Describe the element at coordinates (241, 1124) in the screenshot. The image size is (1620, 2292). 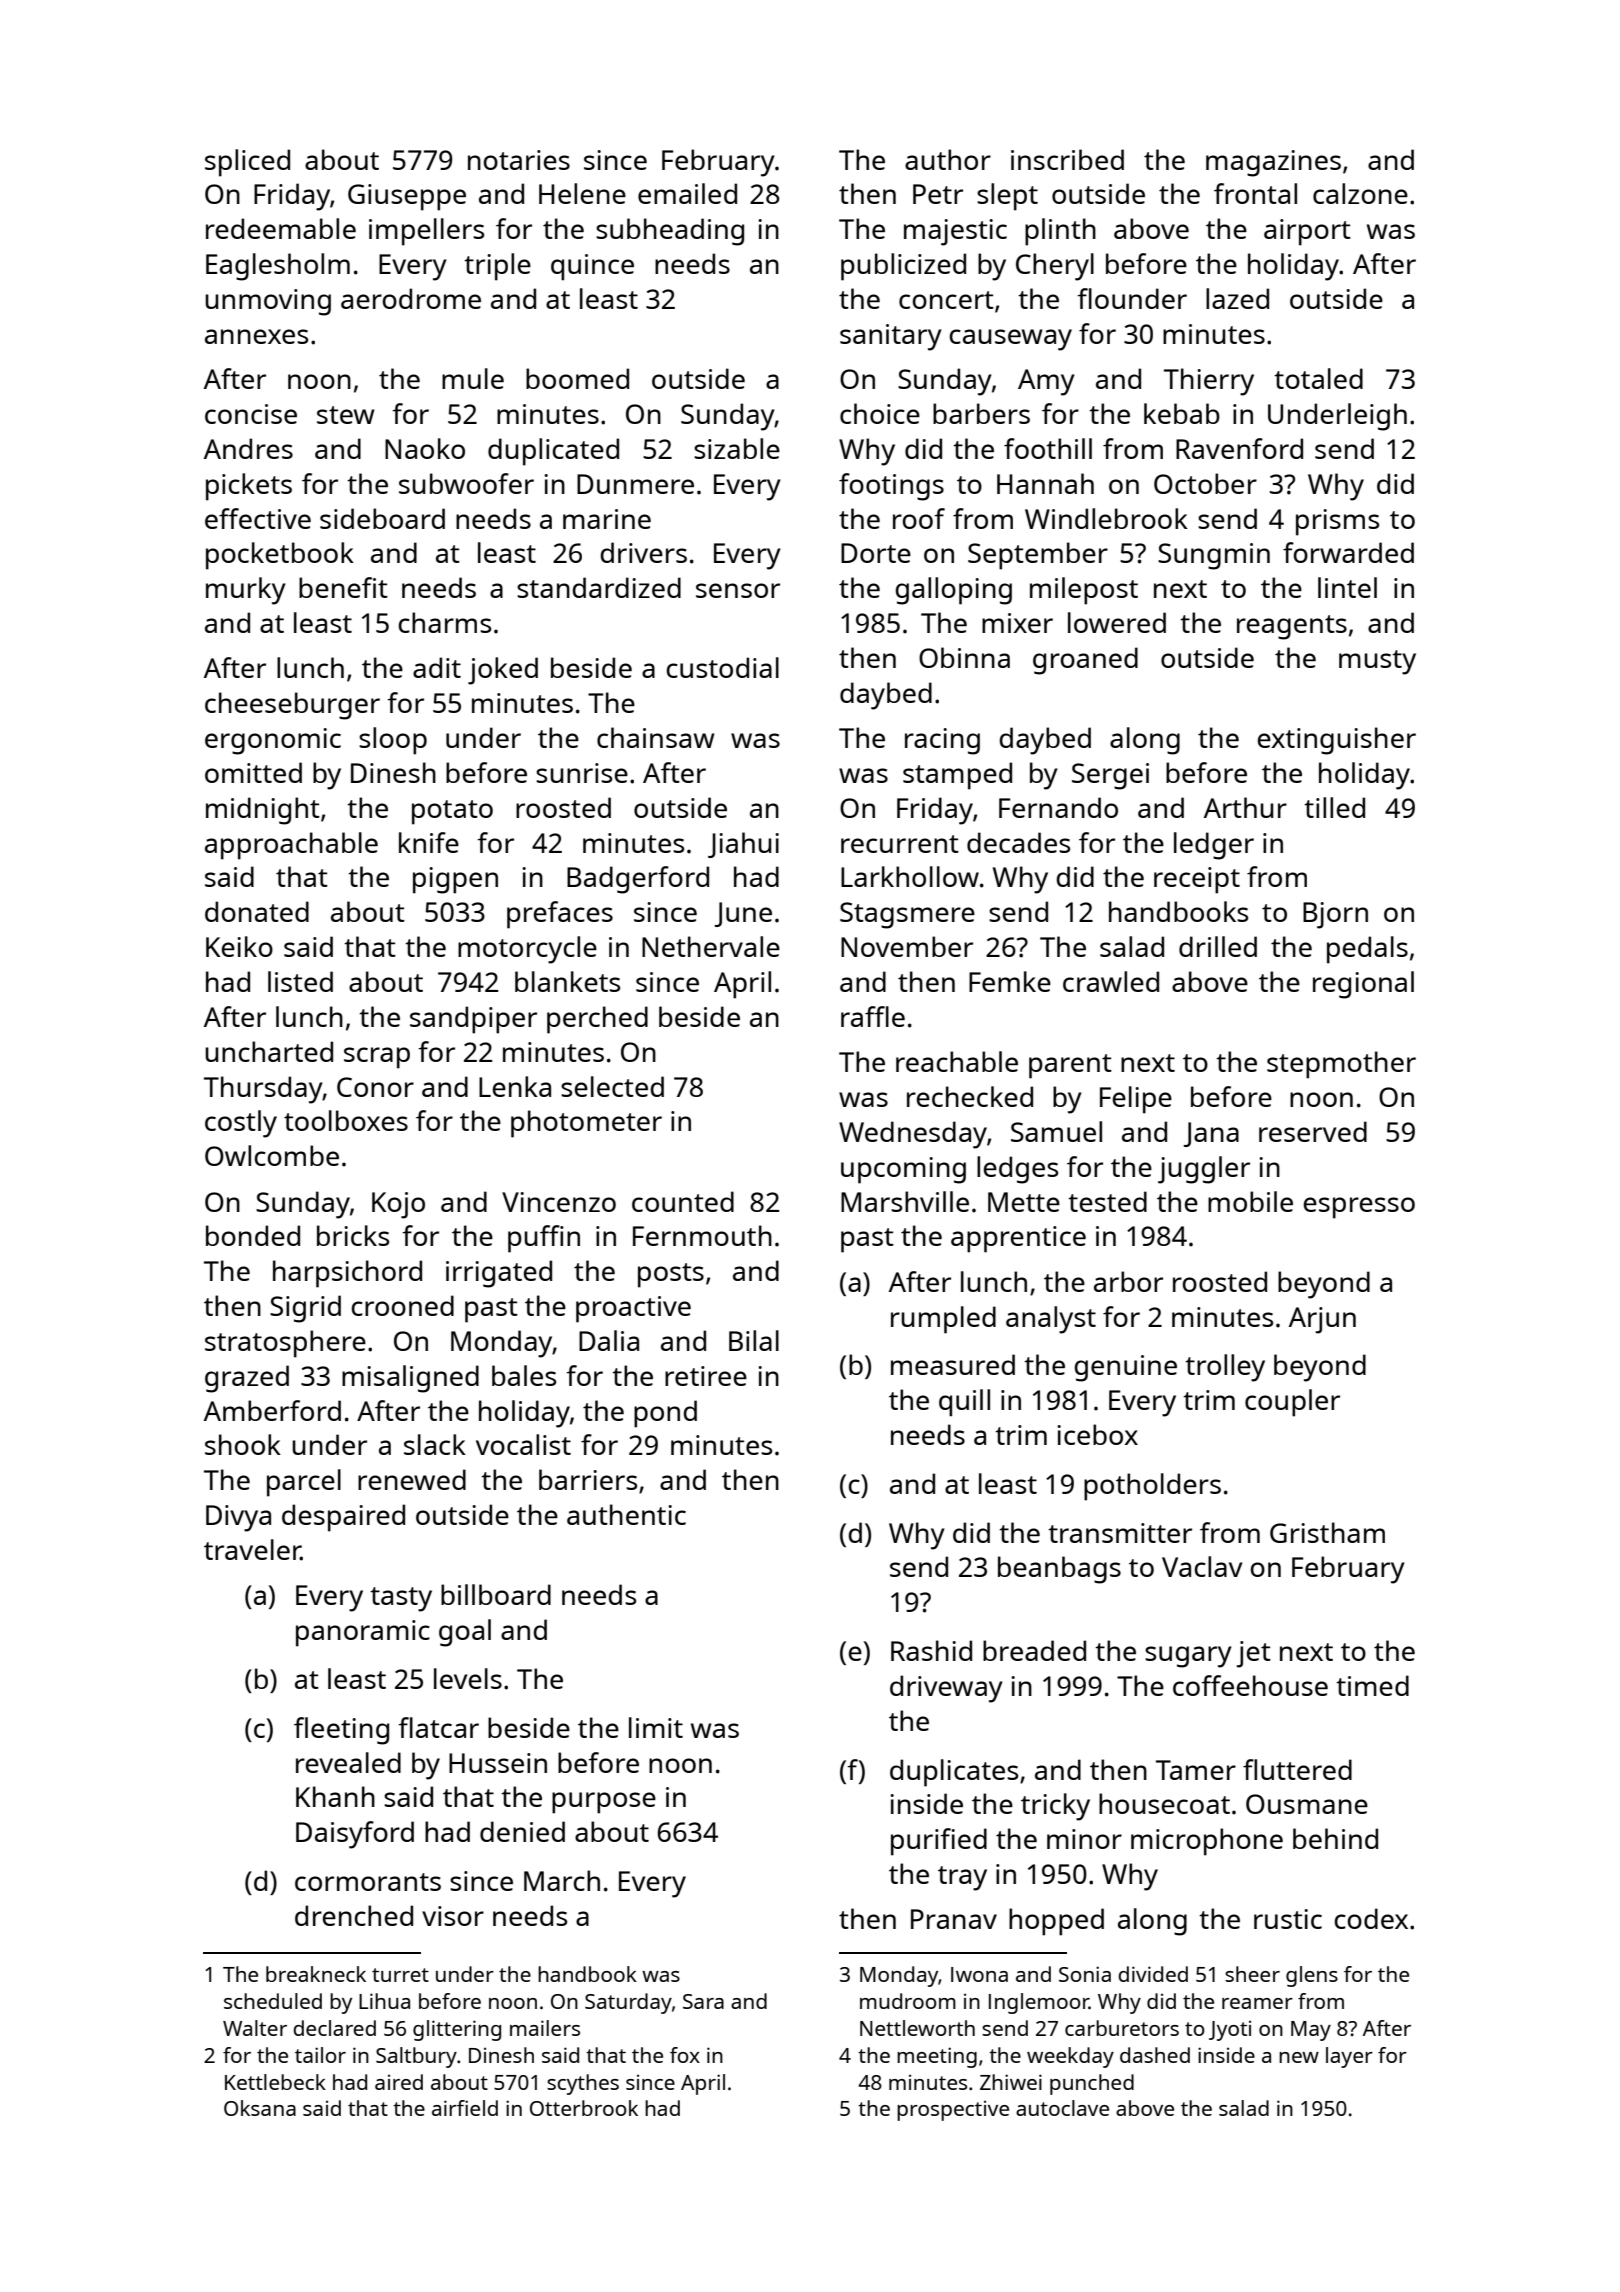
I see `costly` at that location.
